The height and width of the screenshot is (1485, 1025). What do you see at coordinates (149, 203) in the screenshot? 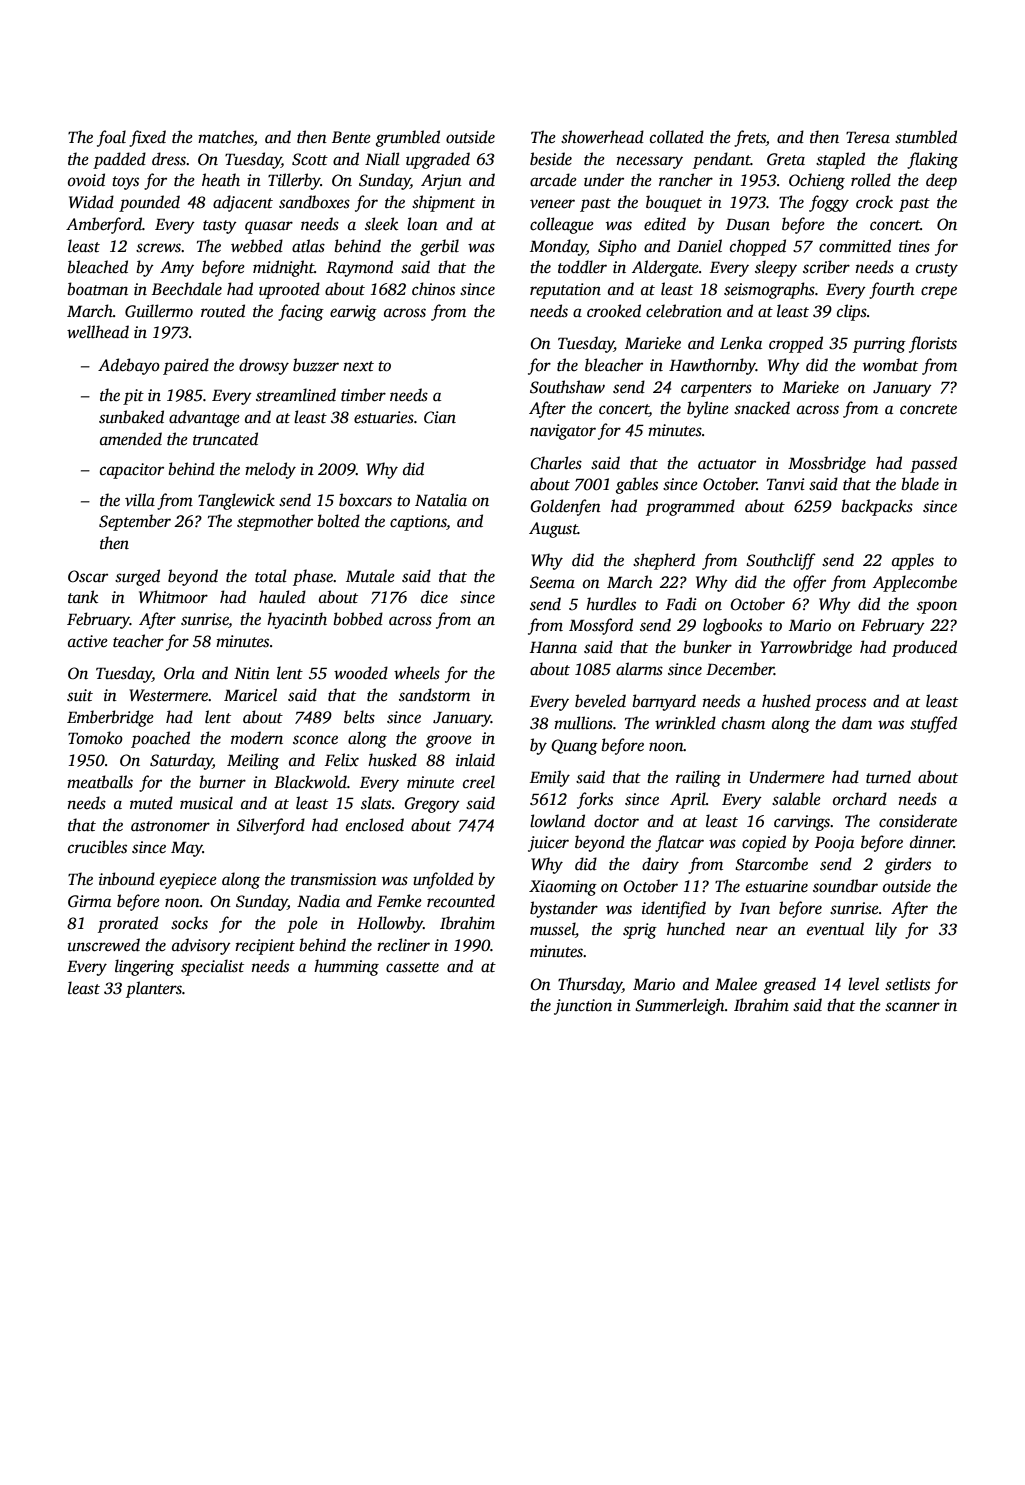
I see `pounded` at bounding box center [149, 203].
